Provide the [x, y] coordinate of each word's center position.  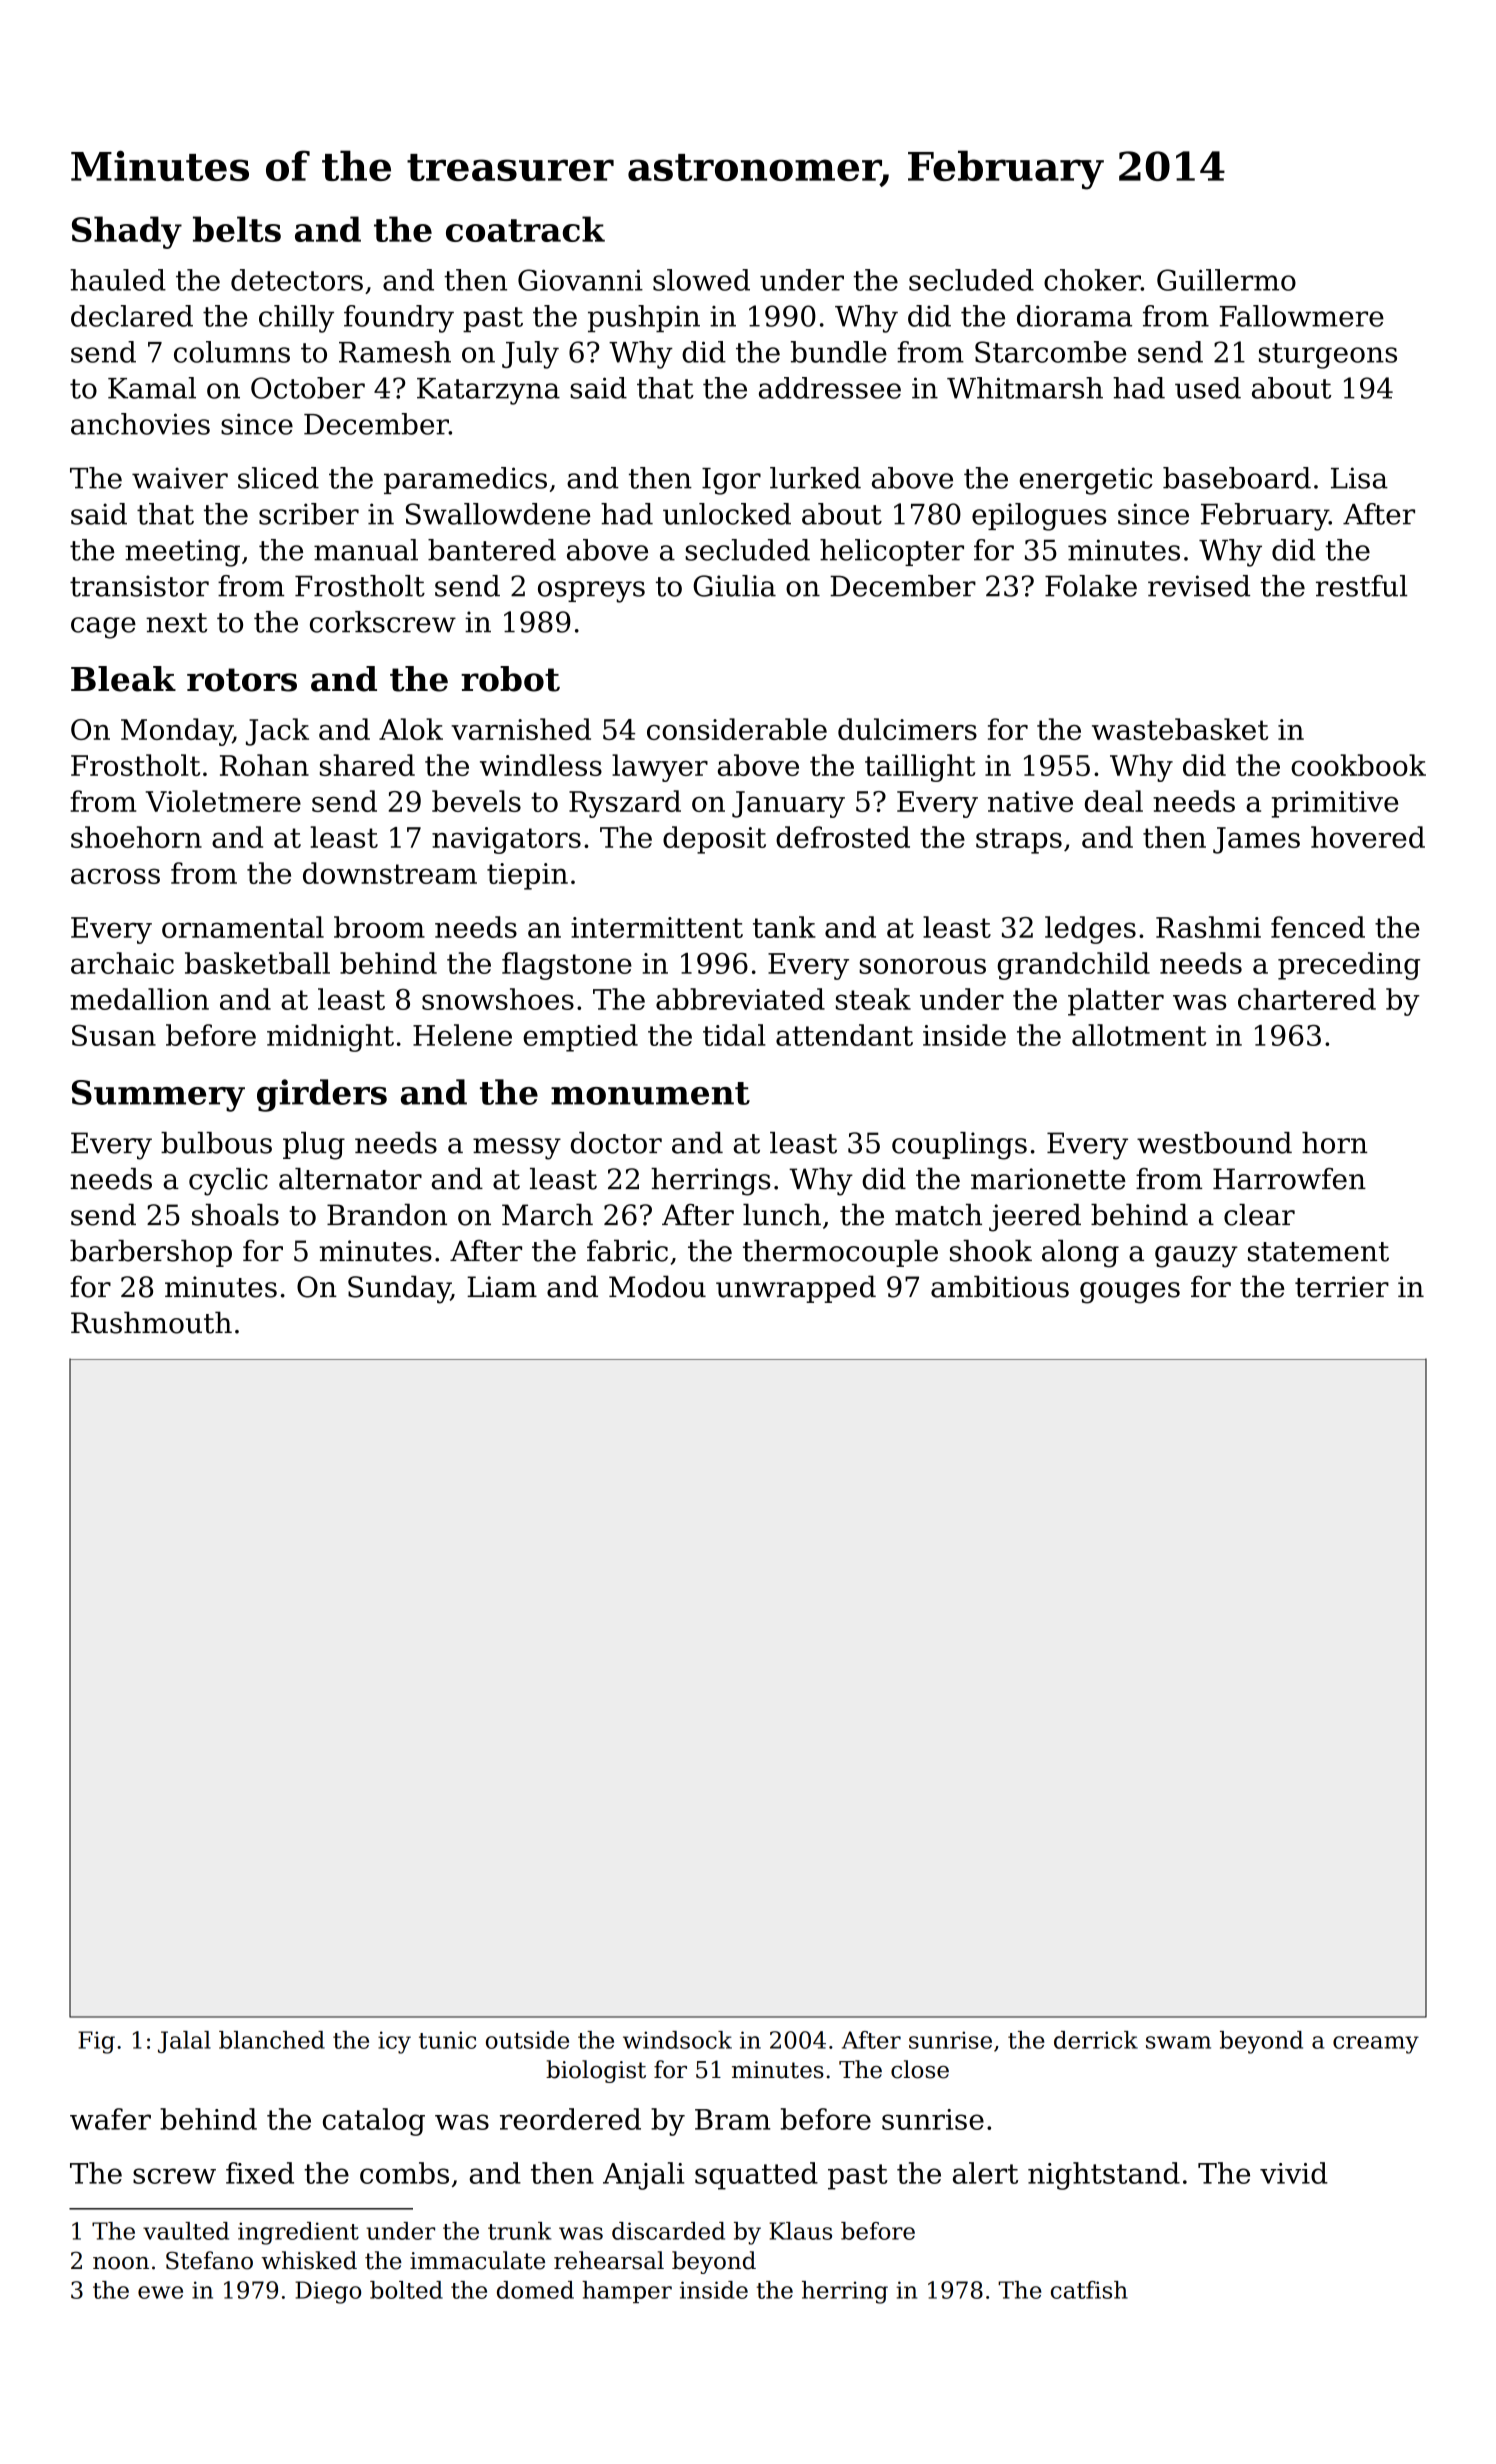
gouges [1130, 1293]
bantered [492, 550]
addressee [830, 388]
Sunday [399, 1289]
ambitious [1000, 1286]
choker [1092, 280]
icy [394, 2042]
